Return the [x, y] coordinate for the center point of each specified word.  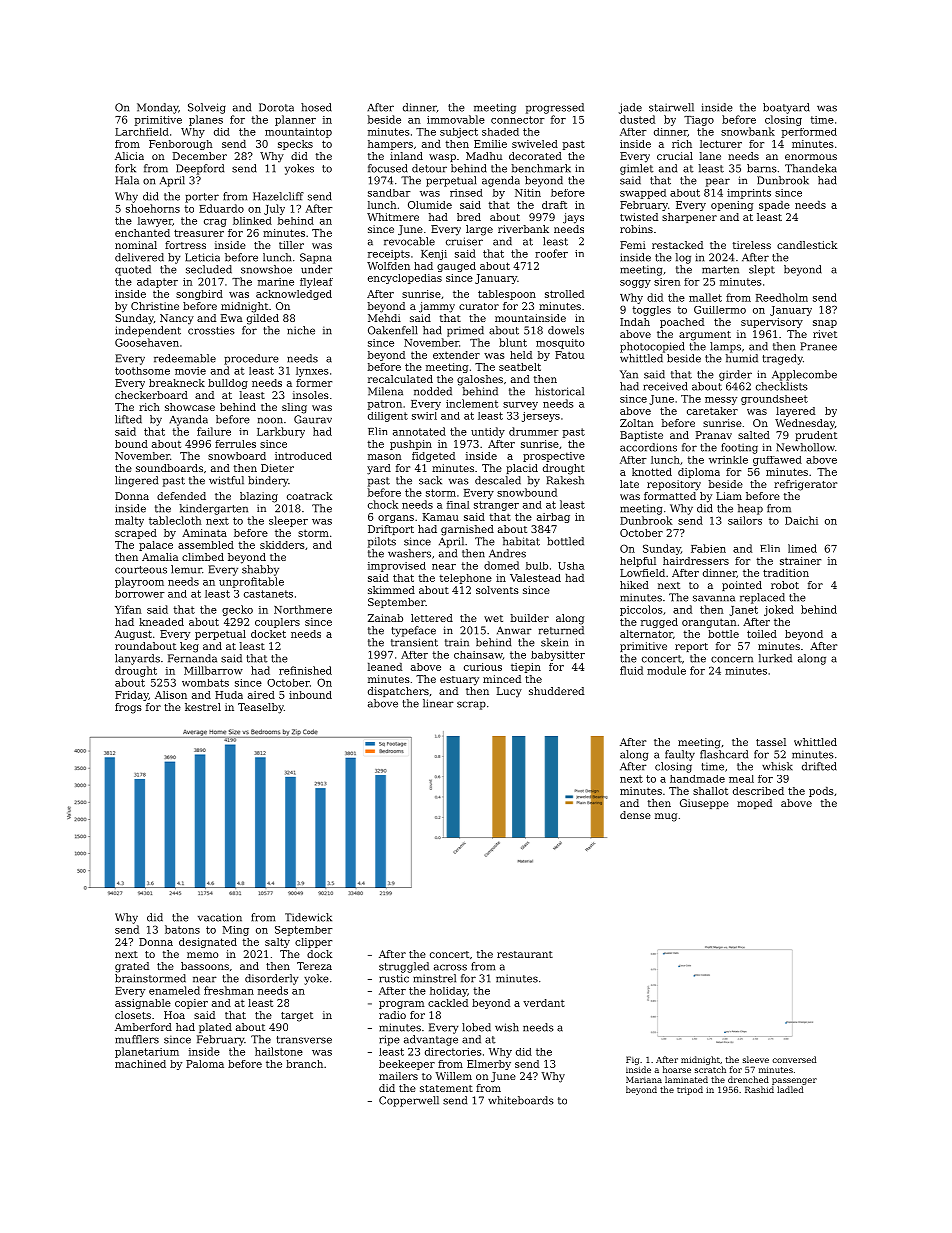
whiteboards [521, 1100]
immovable [456, 119]
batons [182, 929]
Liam [729, 496]
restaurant [525, 954]
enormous [811, 157]
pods [821, 792]
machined [140, 1064]
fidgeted [433, 457]
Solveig [207, 108]
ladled [790, 1089]
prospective [554, 457]
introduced [303, 456]
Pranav [714, 435]
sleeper [288, 521]
